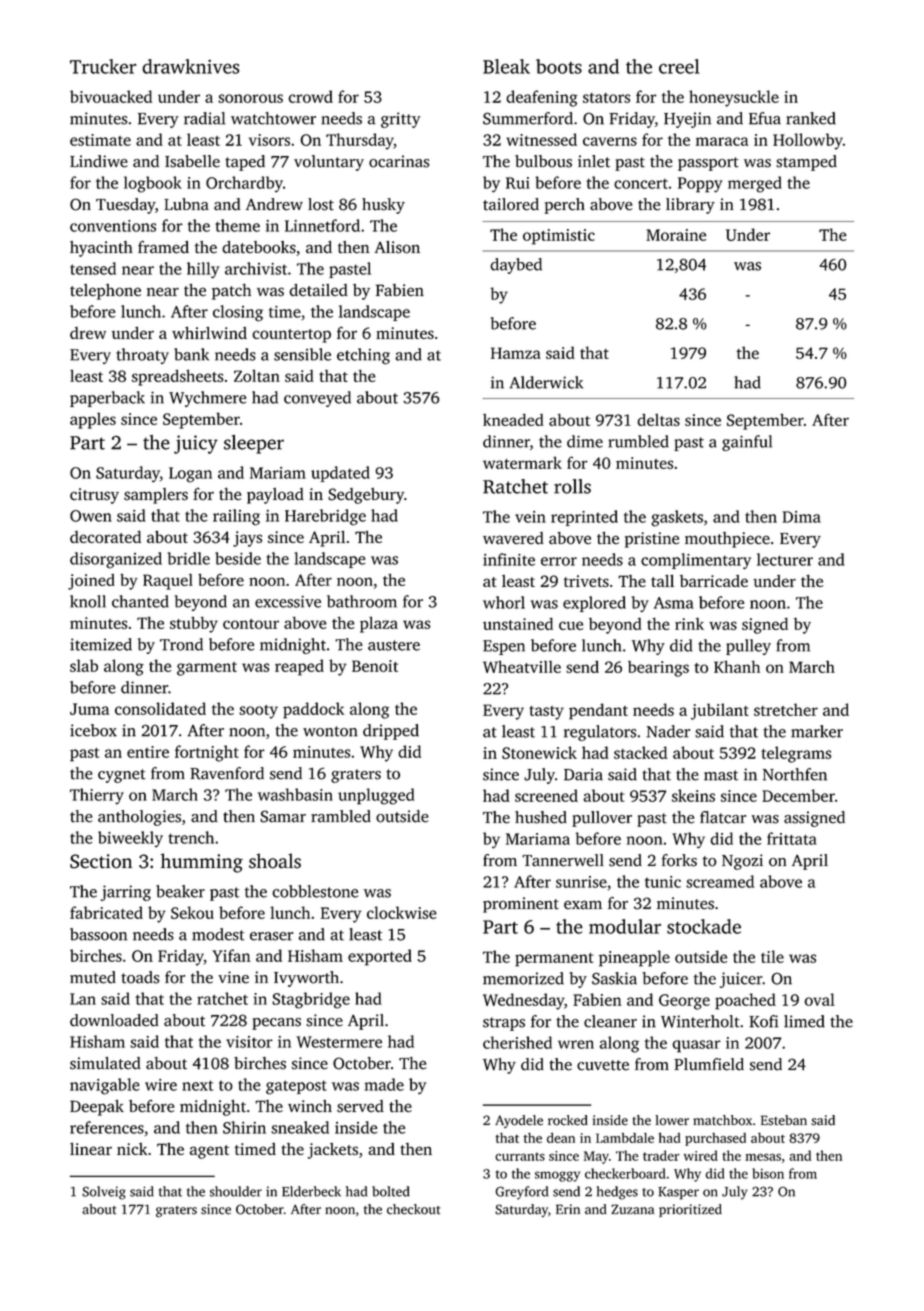 The width and height of the document is (924, 1311). I want to click on austere, so click(394, 645).
